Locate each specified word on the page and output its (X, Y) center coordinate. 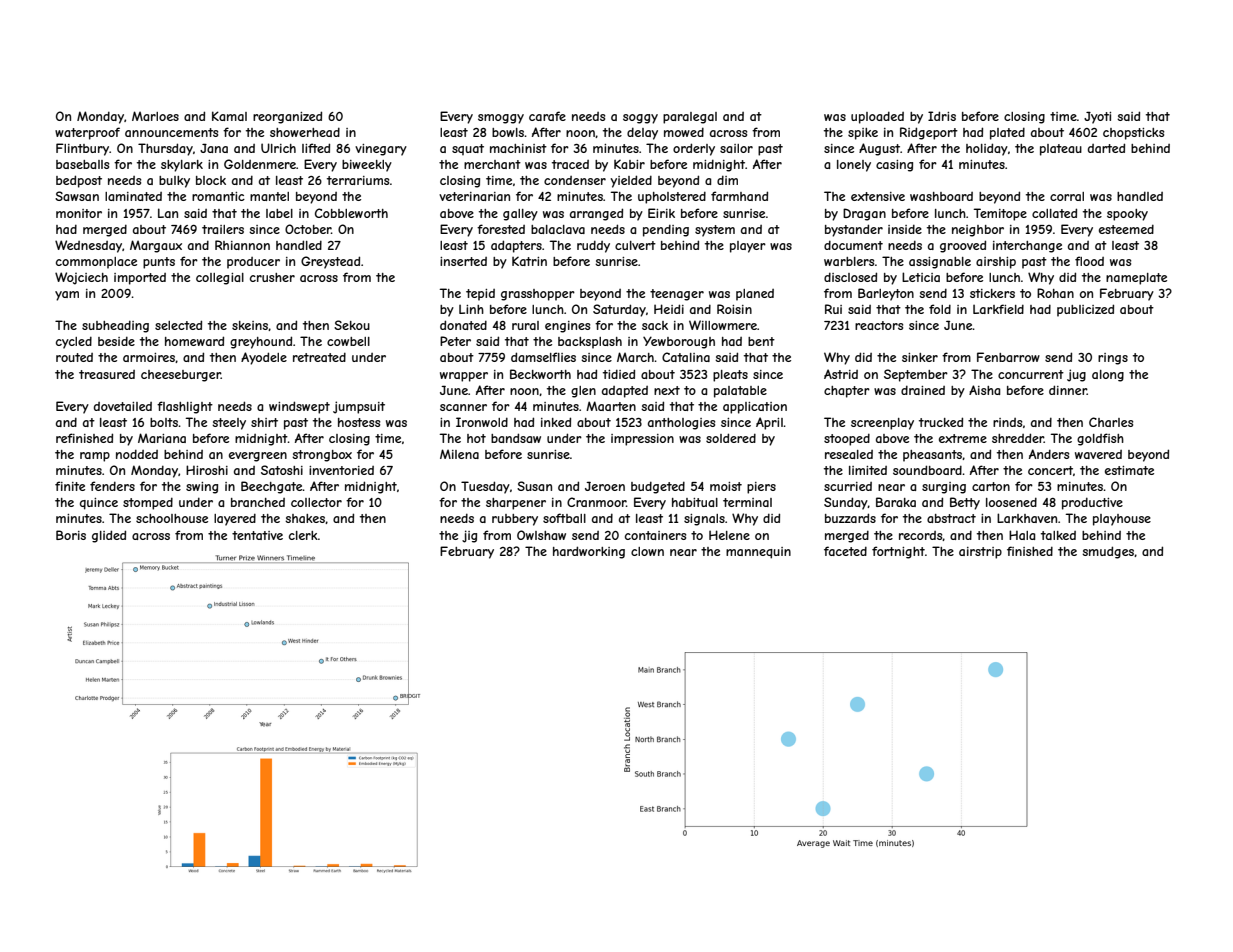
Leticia (921, 277)
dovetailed (123, 406)
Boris (71, 535)
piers (761, 488)
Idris (942, 116)
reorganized (287, 117)
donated (463, 325)
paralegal (690, 118)
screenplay (882, 424)
